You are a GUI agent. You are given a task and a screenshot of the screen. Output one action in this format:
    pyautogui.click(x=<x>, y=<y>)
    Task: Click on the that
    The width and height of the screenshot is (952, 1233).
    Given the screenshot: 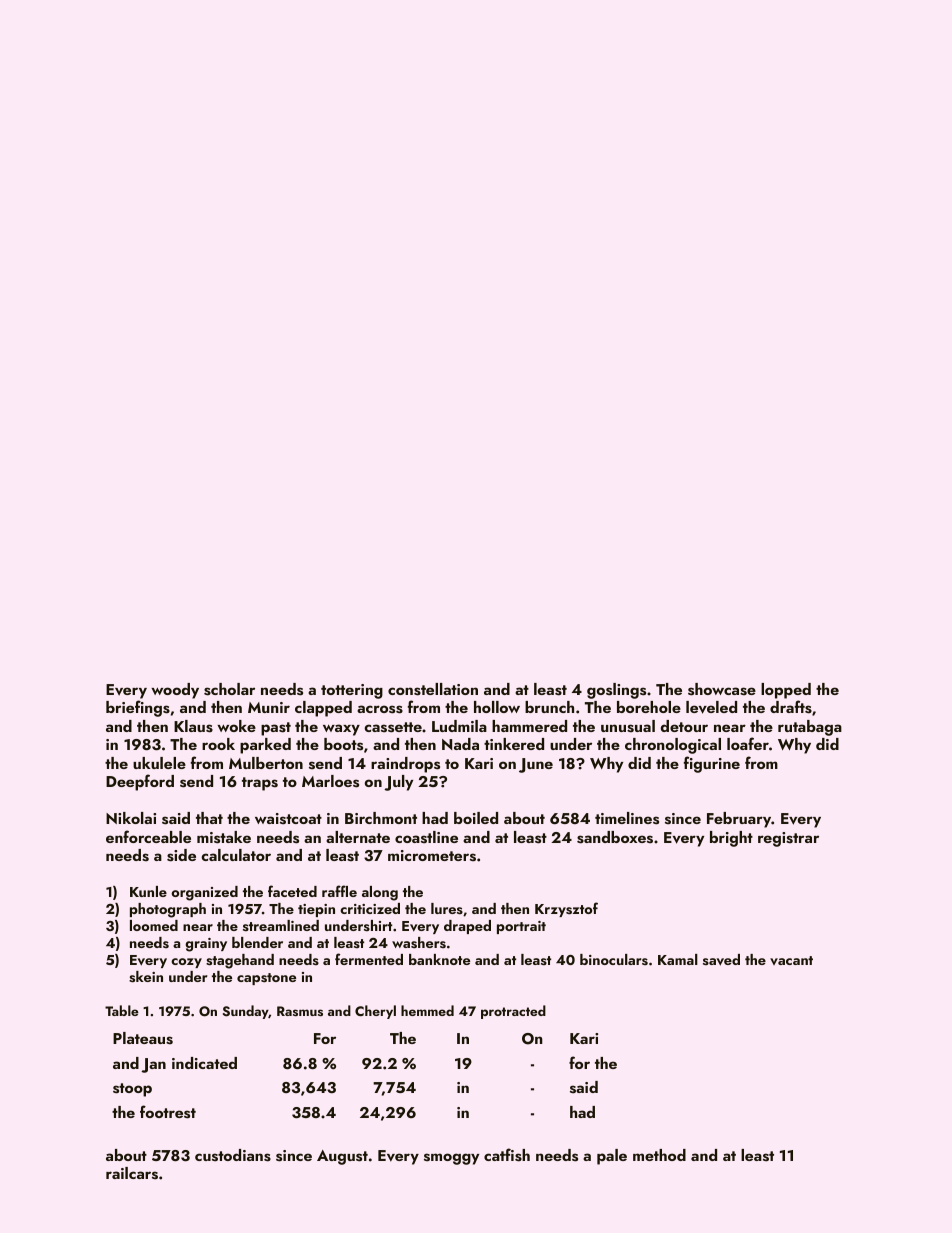 What is the action you would take?
    pyautogui.click(x=209, y=818)
